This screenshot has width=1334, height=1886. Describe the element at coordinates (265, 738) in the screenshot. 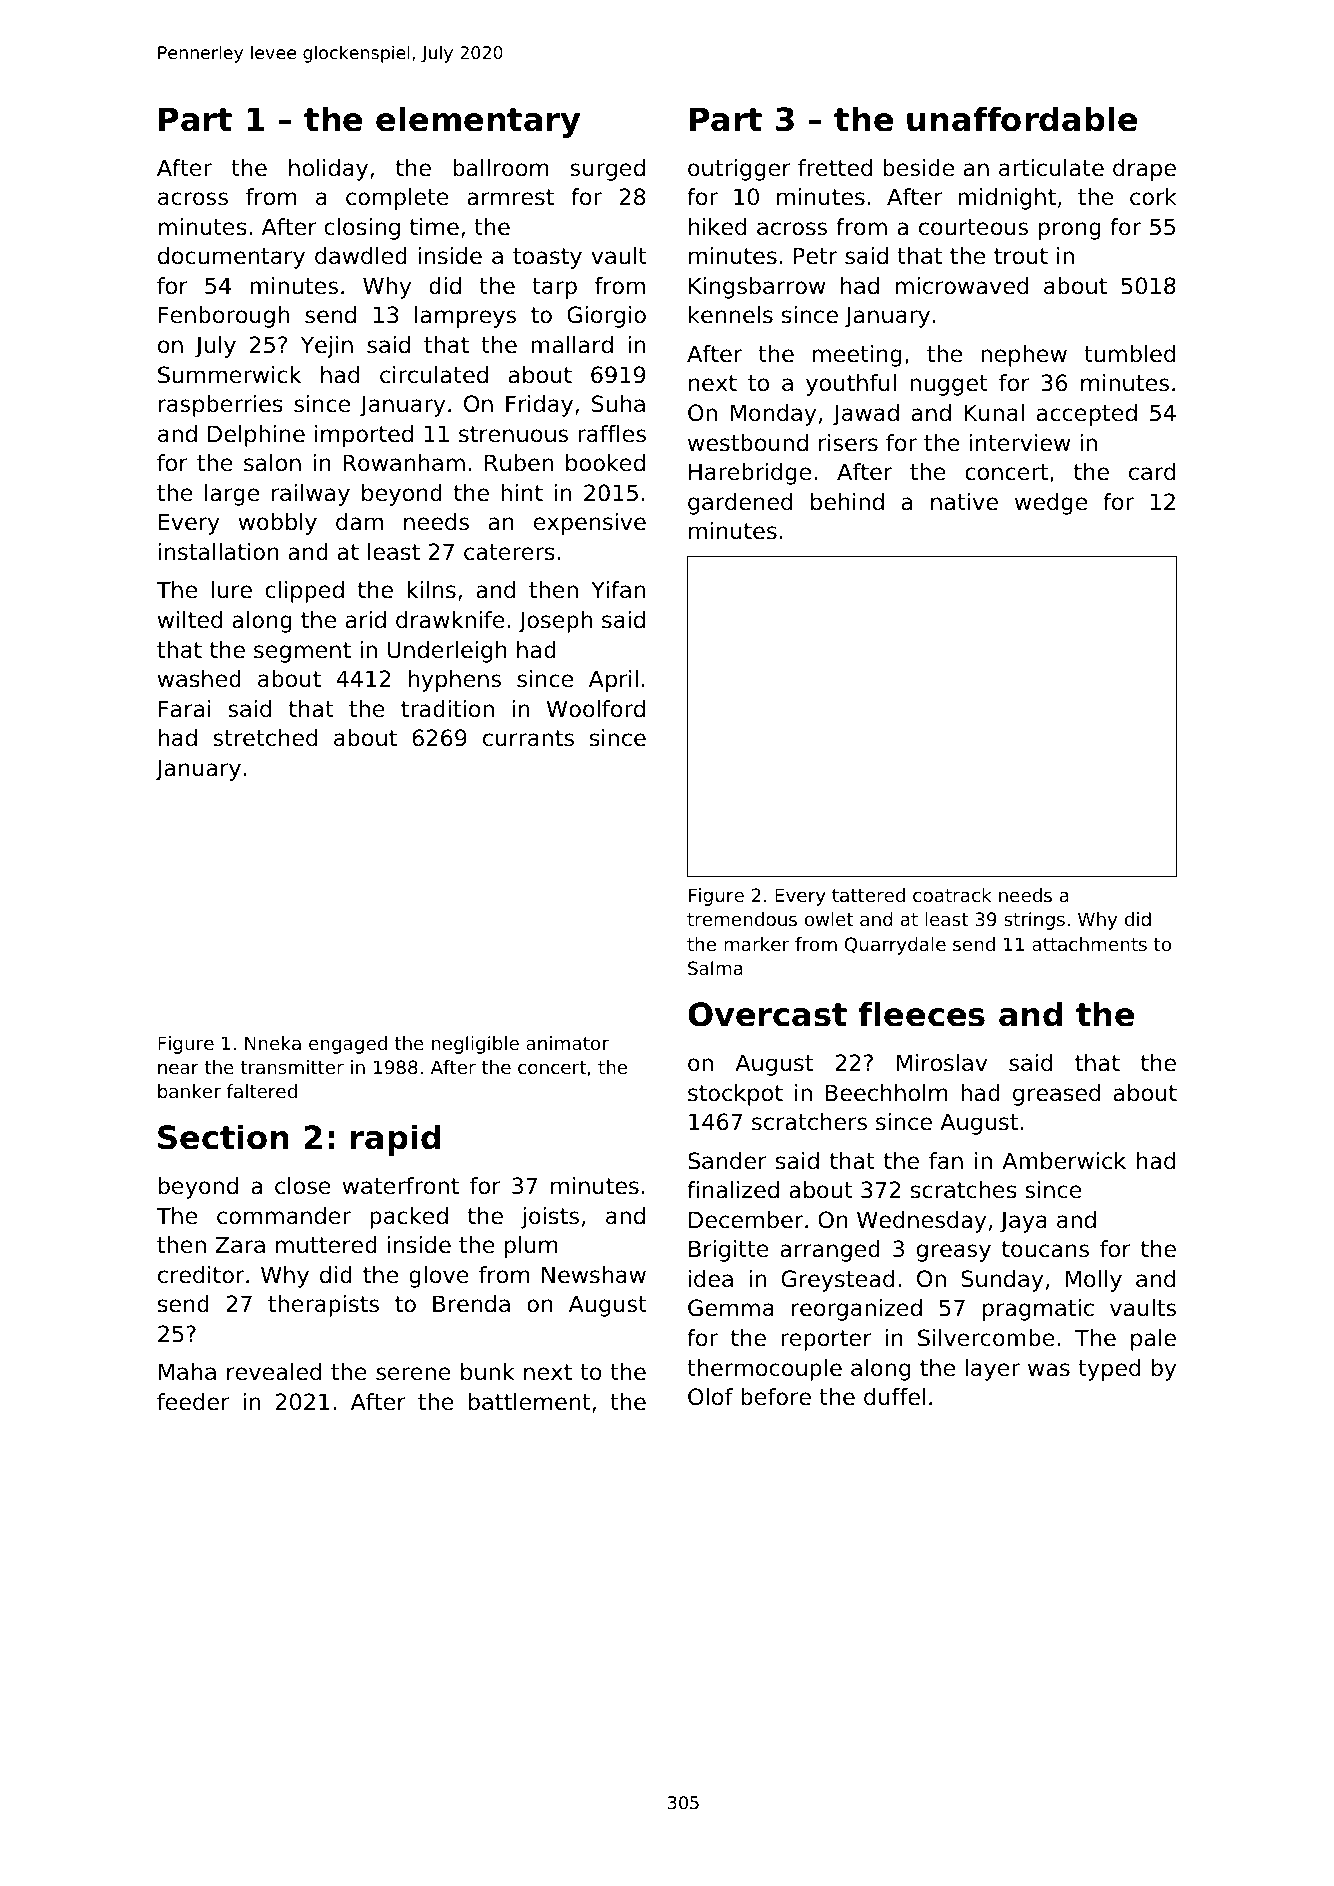

I see `stretched` at that location.
